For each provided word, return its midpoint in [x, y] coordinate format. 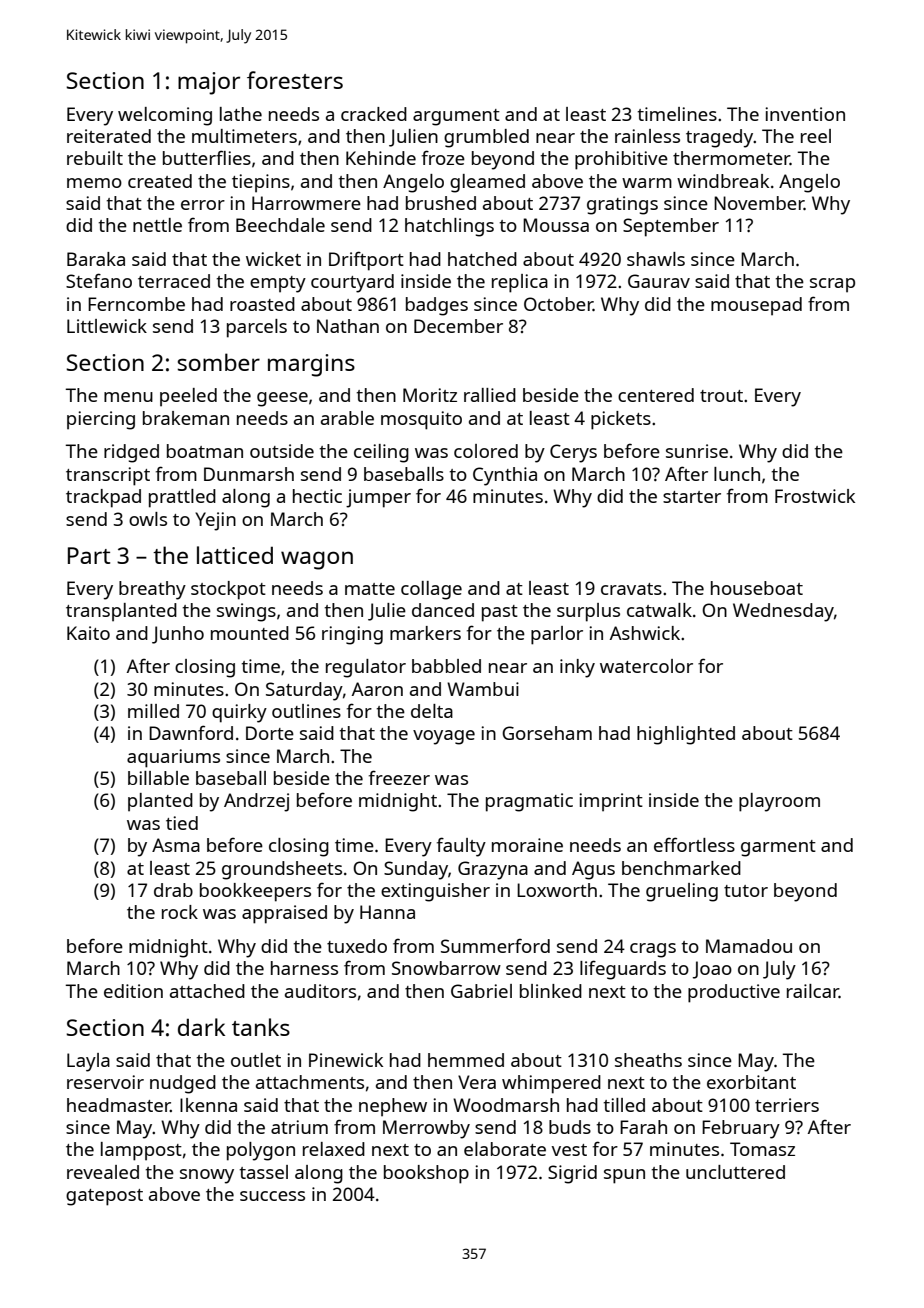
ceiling [381, 453]
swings [246, 612]
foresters [295, 80]
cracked [374, 114]
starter [692, 497]
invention [805, 114]
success [272, 1196]
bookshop [426, 1174]
